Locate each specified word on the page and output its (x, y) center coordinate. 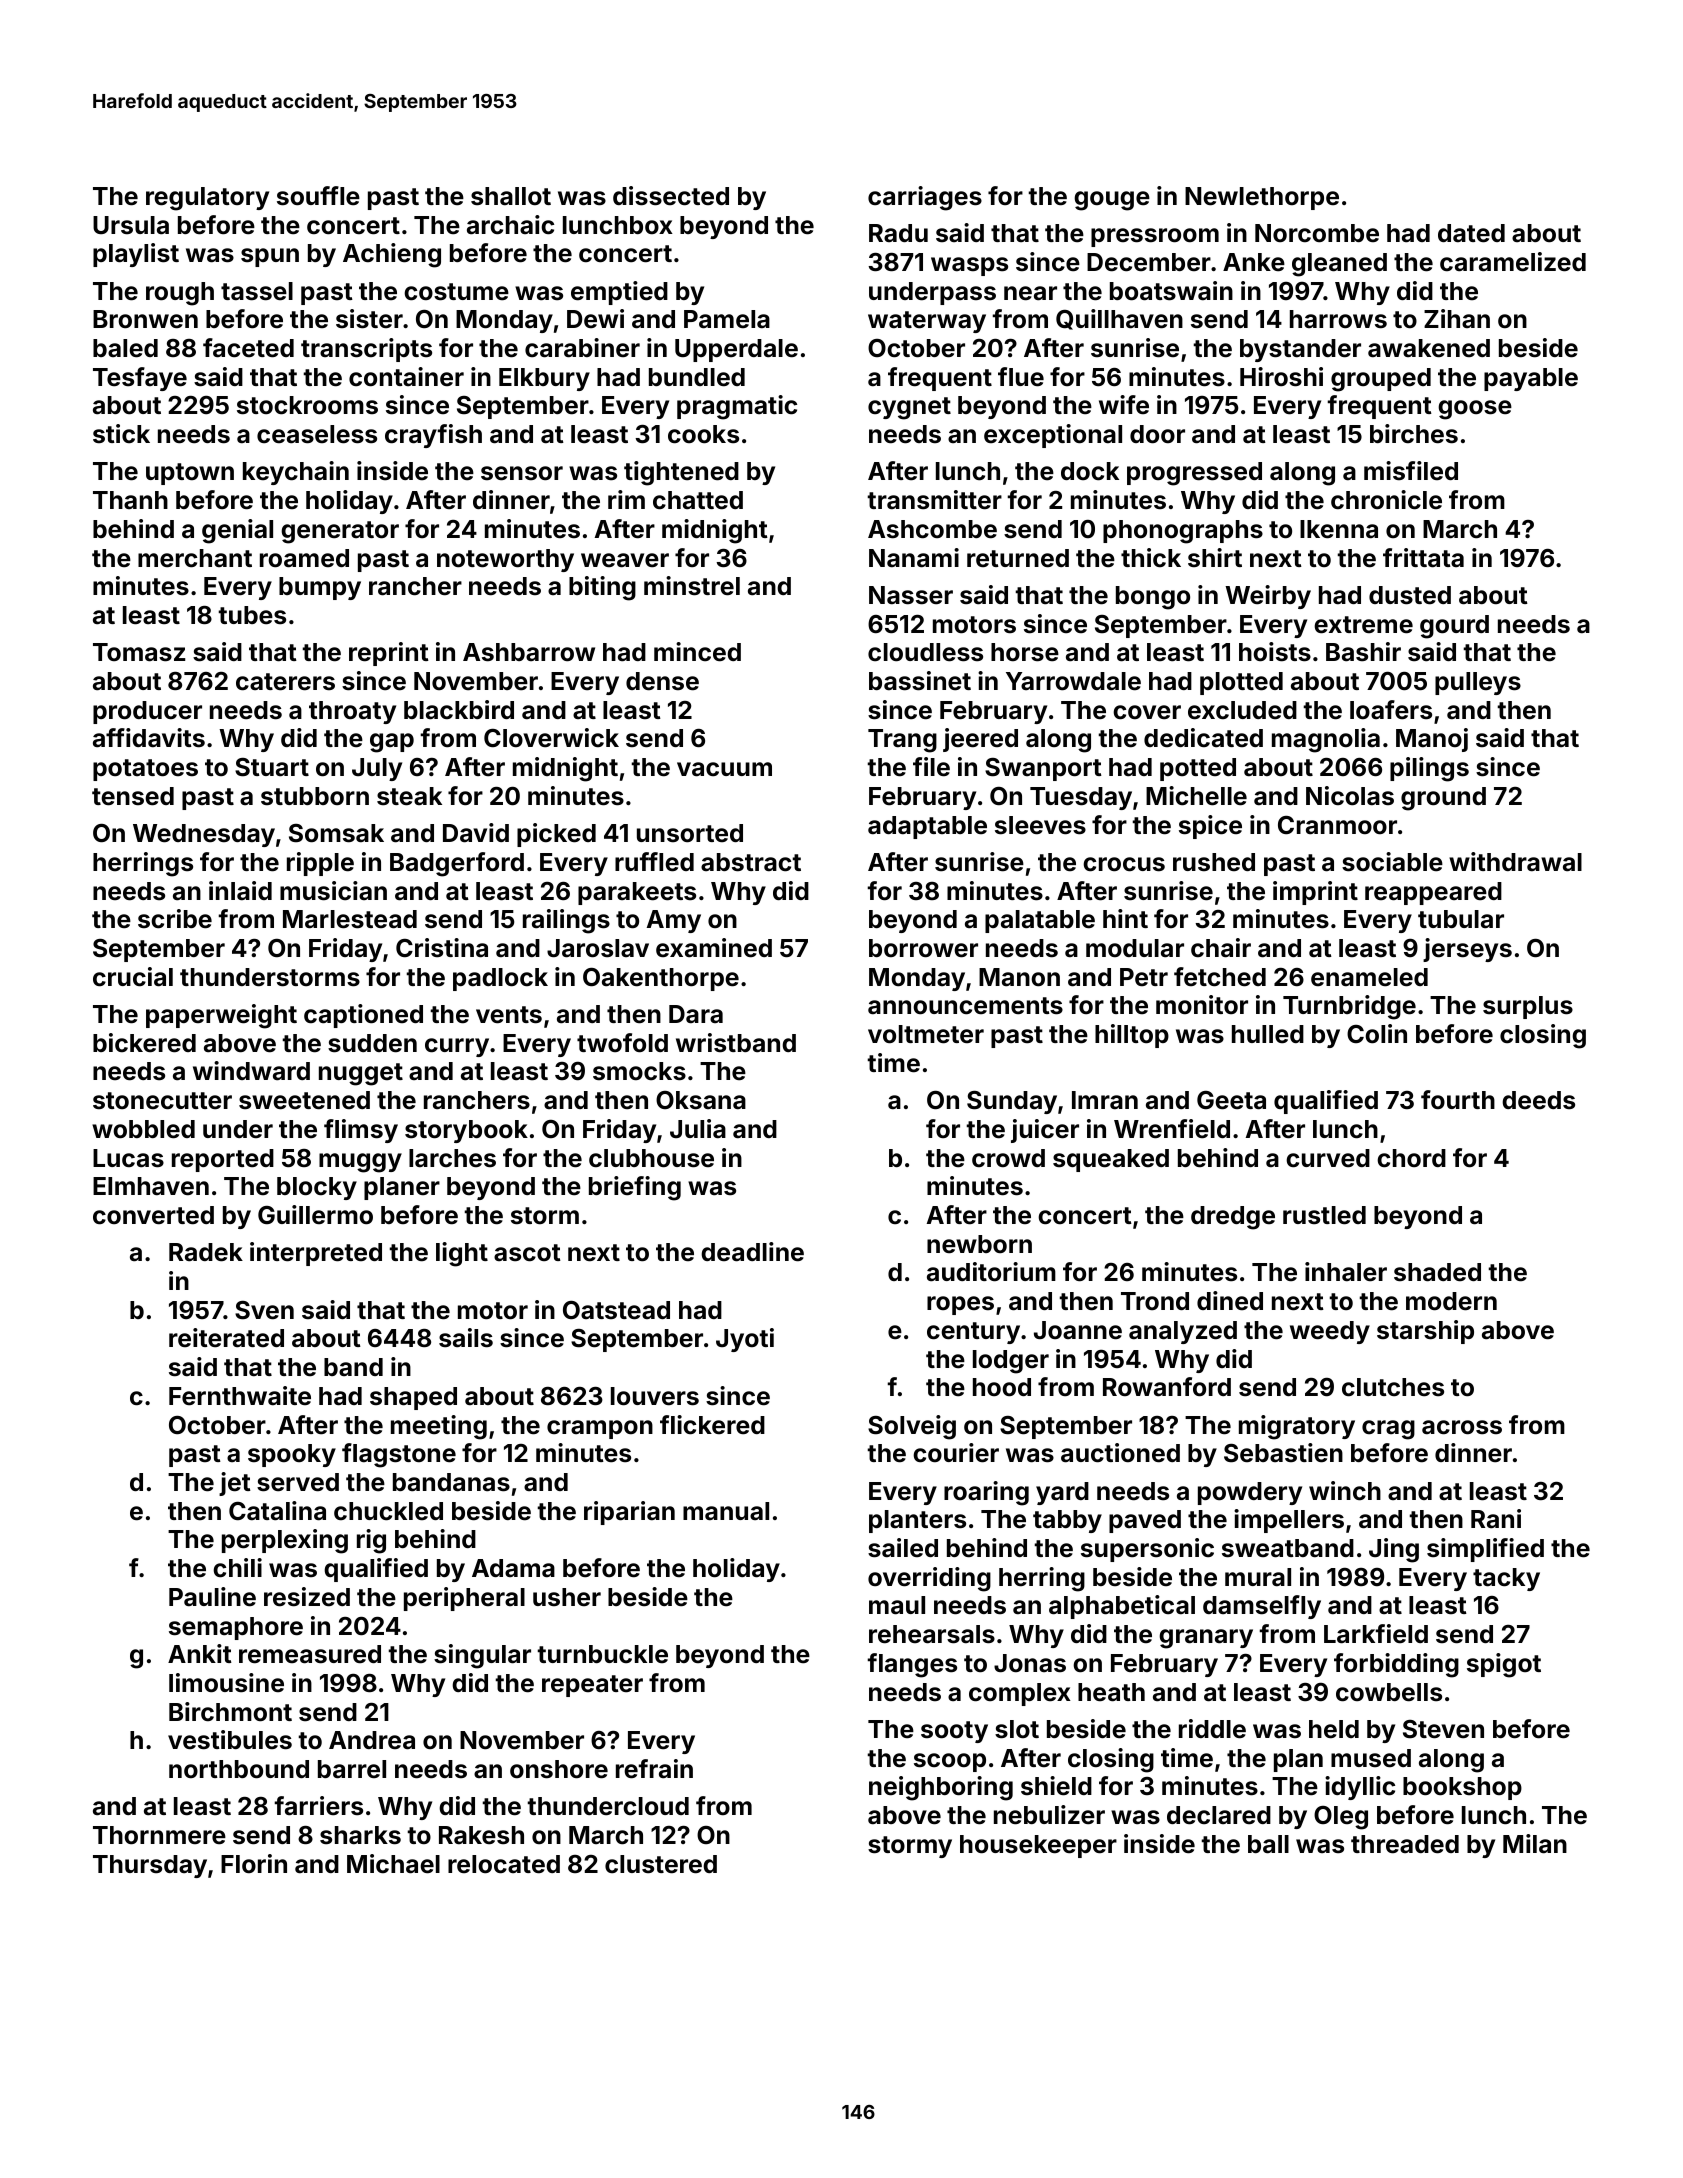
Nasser (911, 595)
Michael (393, 1864)
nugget (361, 1074)
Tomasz (139, 652)
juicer (1045, 1131)
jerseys (1467, 950)
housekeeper (1038, 1846)
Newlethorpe (1262, 198)
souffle (318, 196)
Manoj (1432, 740)
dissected (671, 196)
